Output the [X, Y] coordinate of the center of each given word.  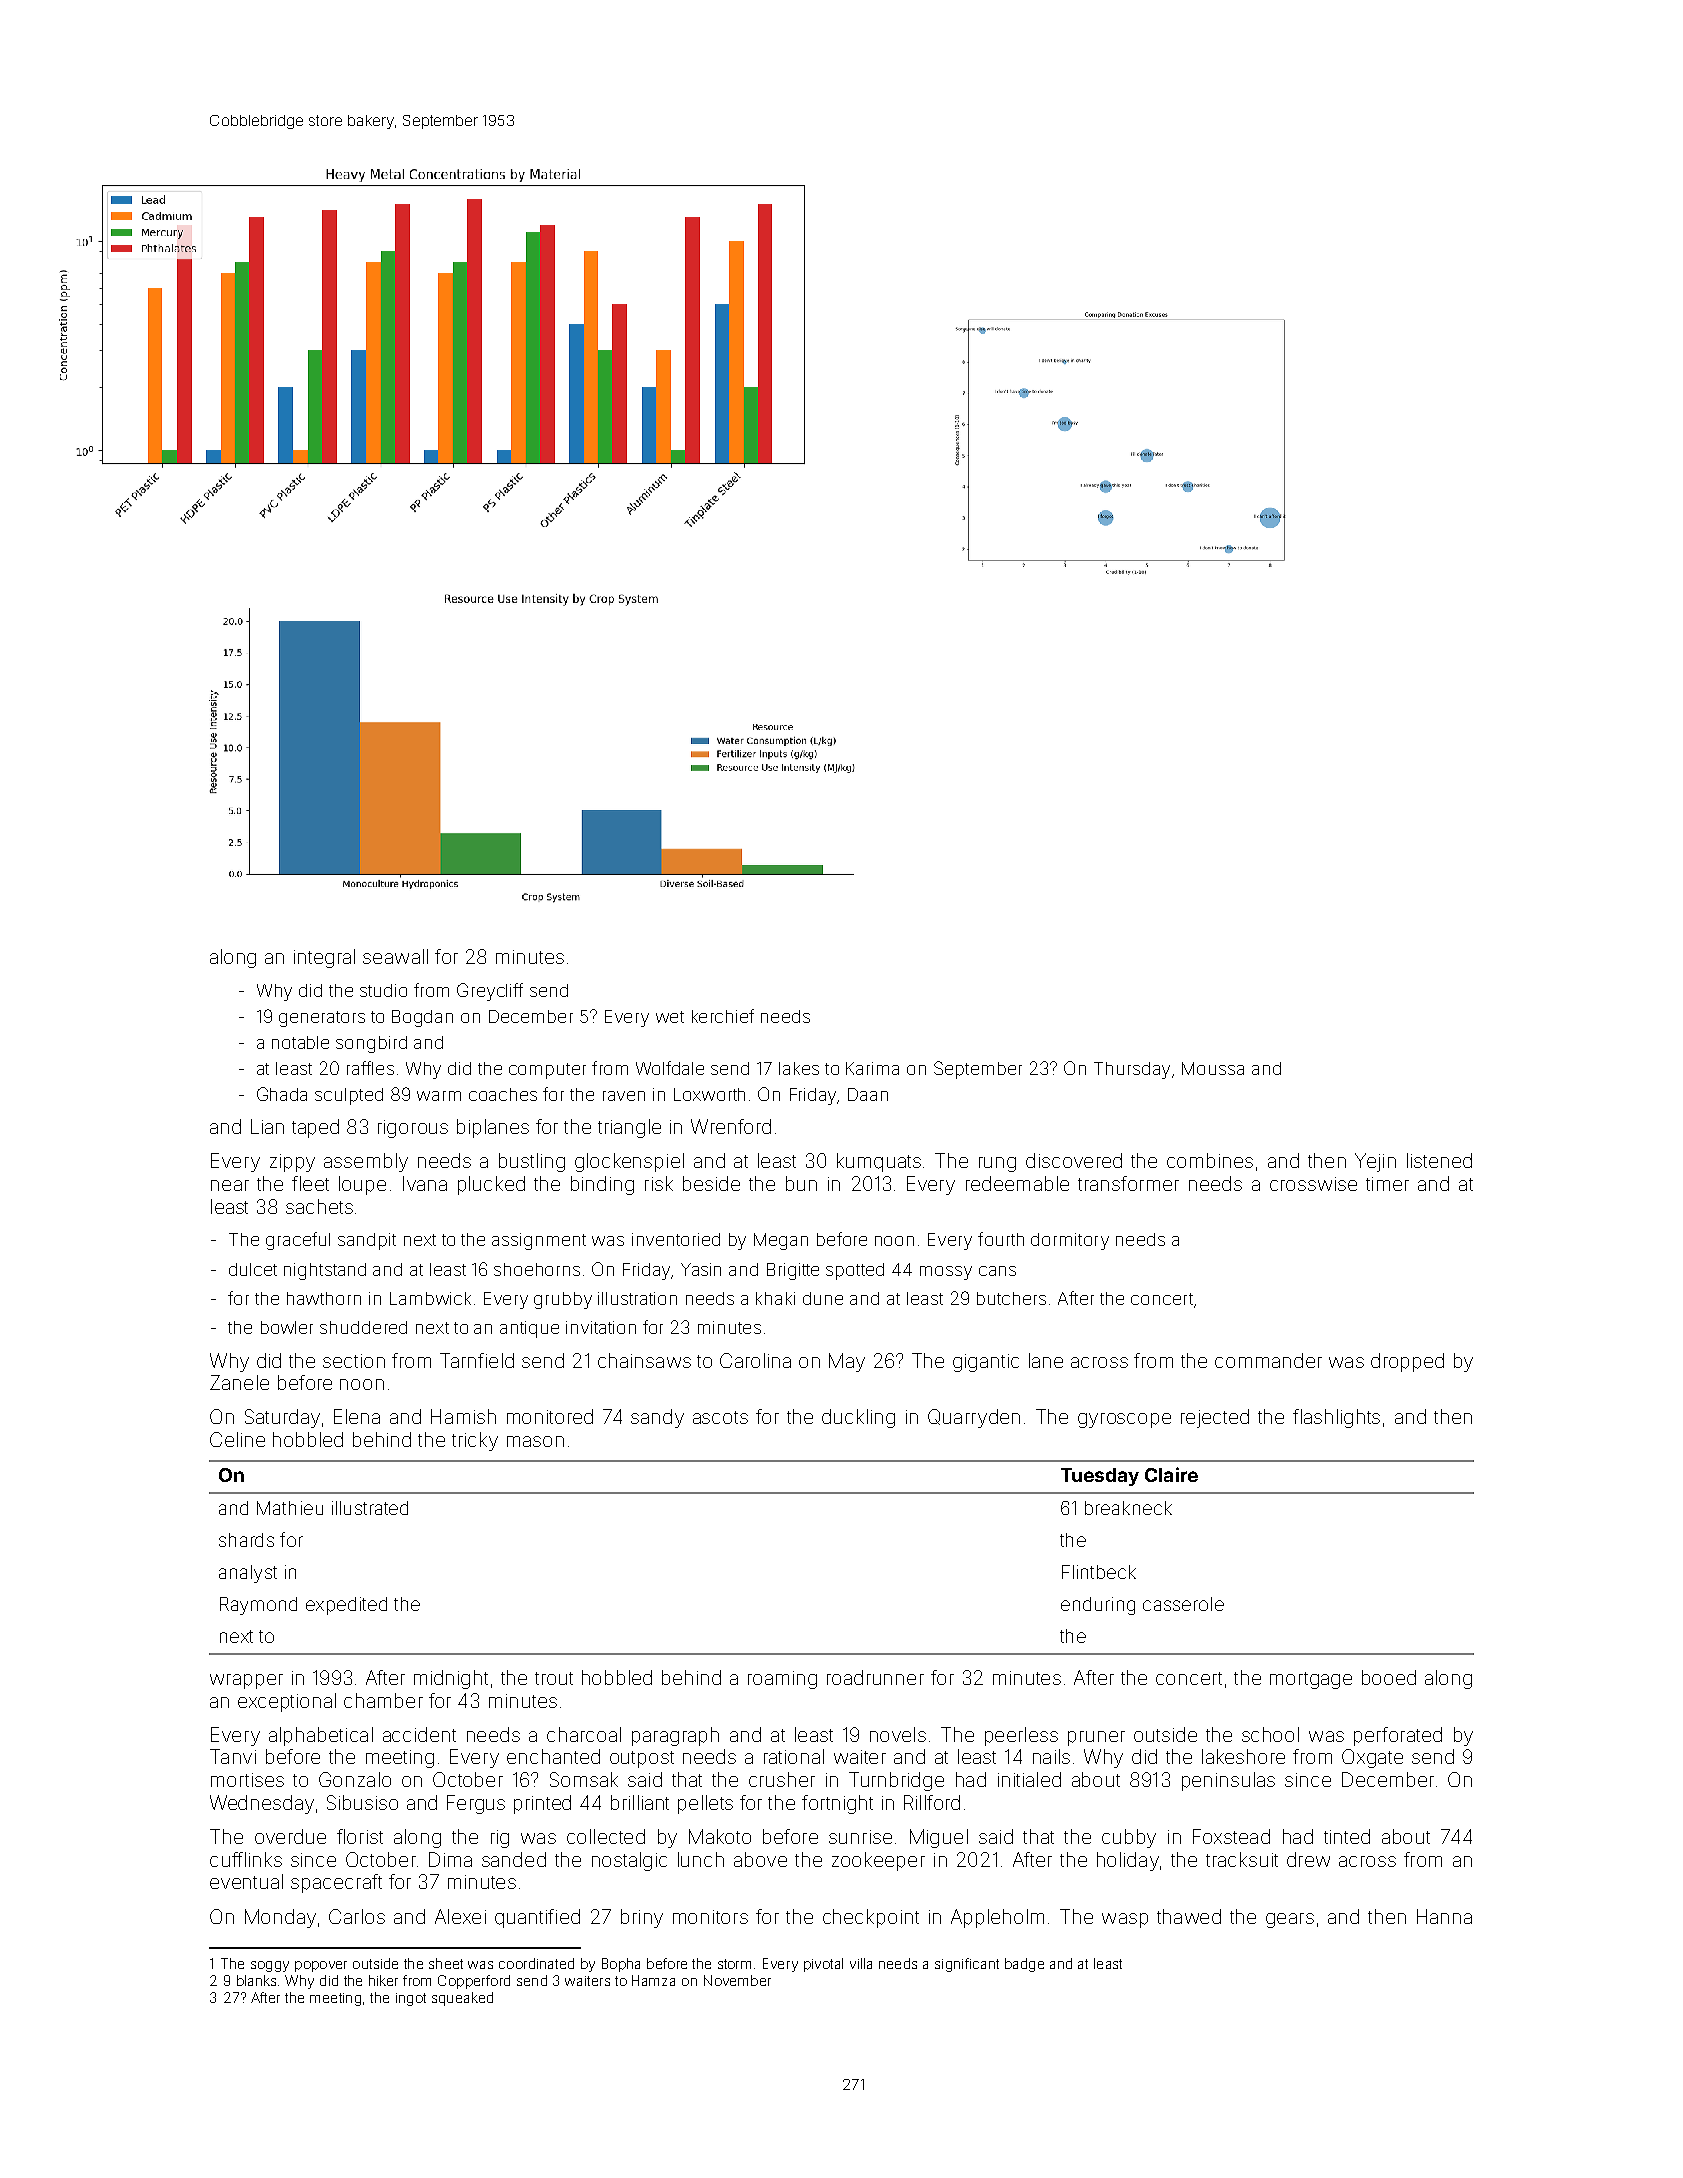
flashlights [1336, 1418]
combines [1210, 1160]
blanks [256, 1980]
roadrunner [875, 1677]
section [354, 1361]
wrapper [246, 1681]
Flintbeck [1099, 1572]
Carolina [755, 1360]
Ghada [282, 1094]
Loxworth [709, 1094]
